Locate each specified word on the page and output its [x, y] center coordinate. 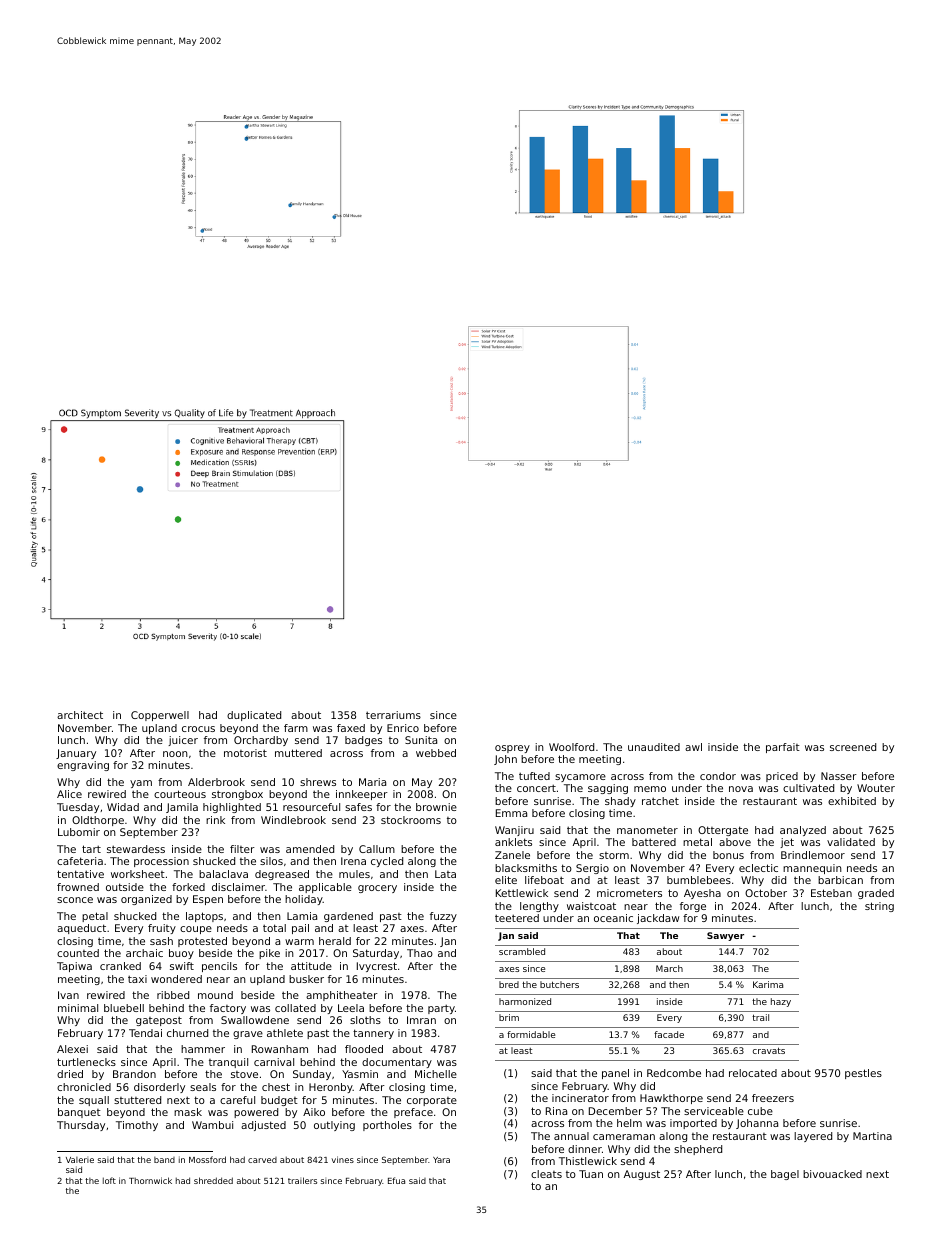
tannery [373, 1034]
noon [175, 754]
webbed [436, 753]
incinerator [580, 1098]
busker [306, 979]
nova [741, 789]
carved [262, 1160]
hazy [781, 1002]
